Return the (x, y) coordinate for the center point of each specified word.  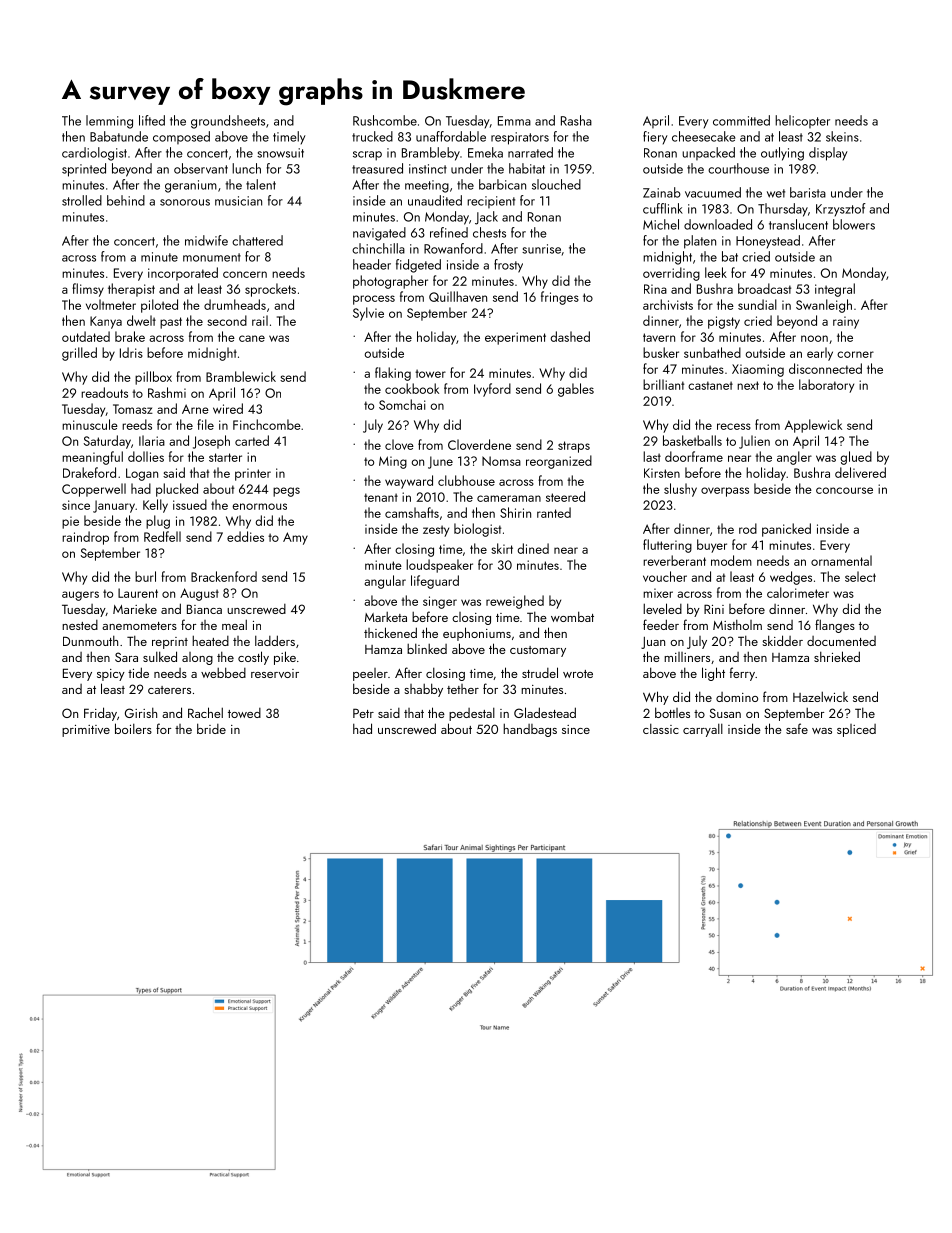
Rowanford (453, 248)
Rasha (576, 120)
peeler (370, 674)
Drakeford (89, 472)
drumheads (235, 304)
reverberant (674, 560)
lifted (152, 120)
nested (80, 625)
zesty (436, 531)
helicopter (802, 121)
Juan (653, 643)
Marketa (386, 617)
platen (700, 242)
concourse (844, 490)
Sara (126, 657)
